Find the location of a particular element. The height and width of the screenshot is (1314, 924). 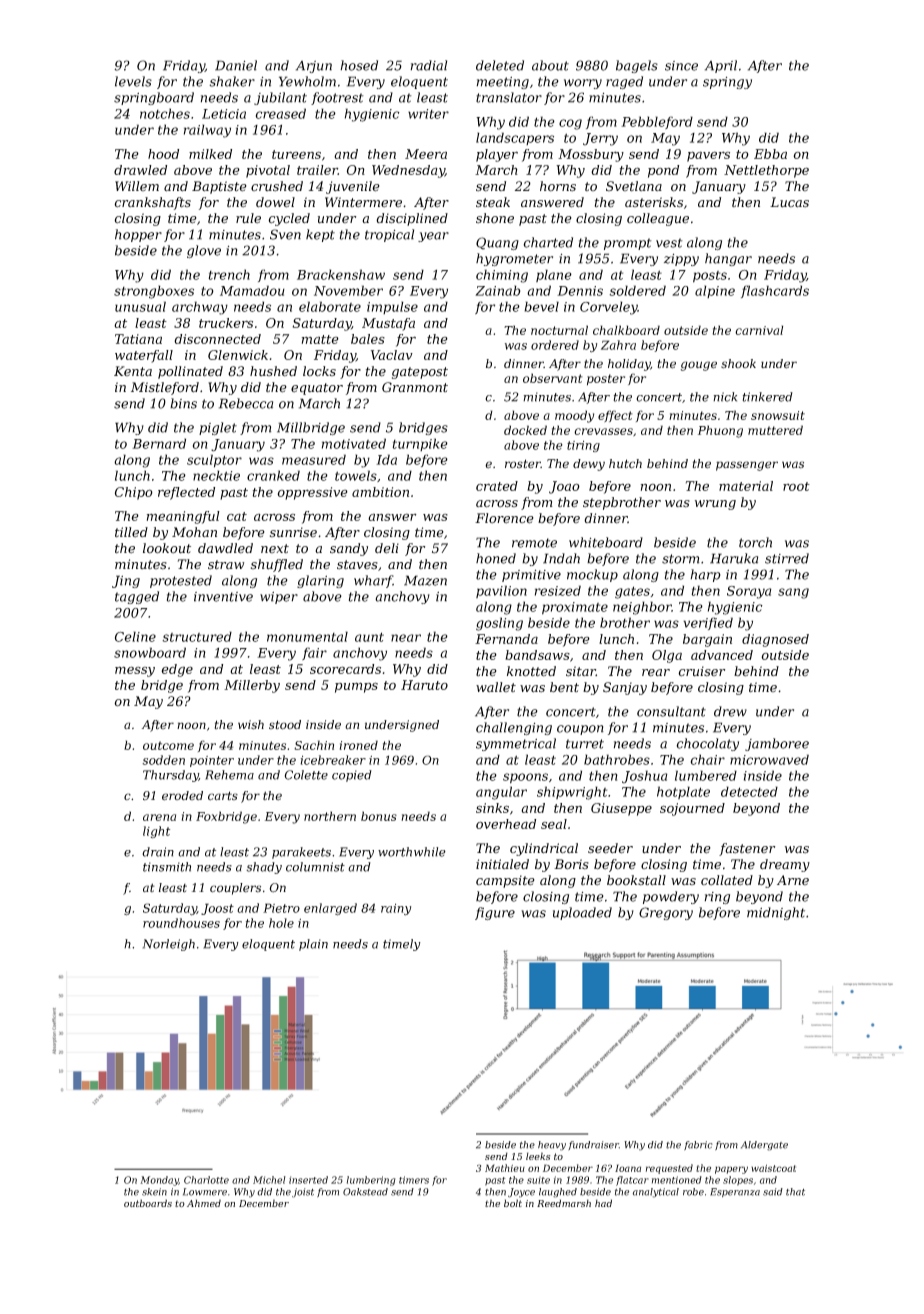

passenger is located at coordinates (747, 466).
